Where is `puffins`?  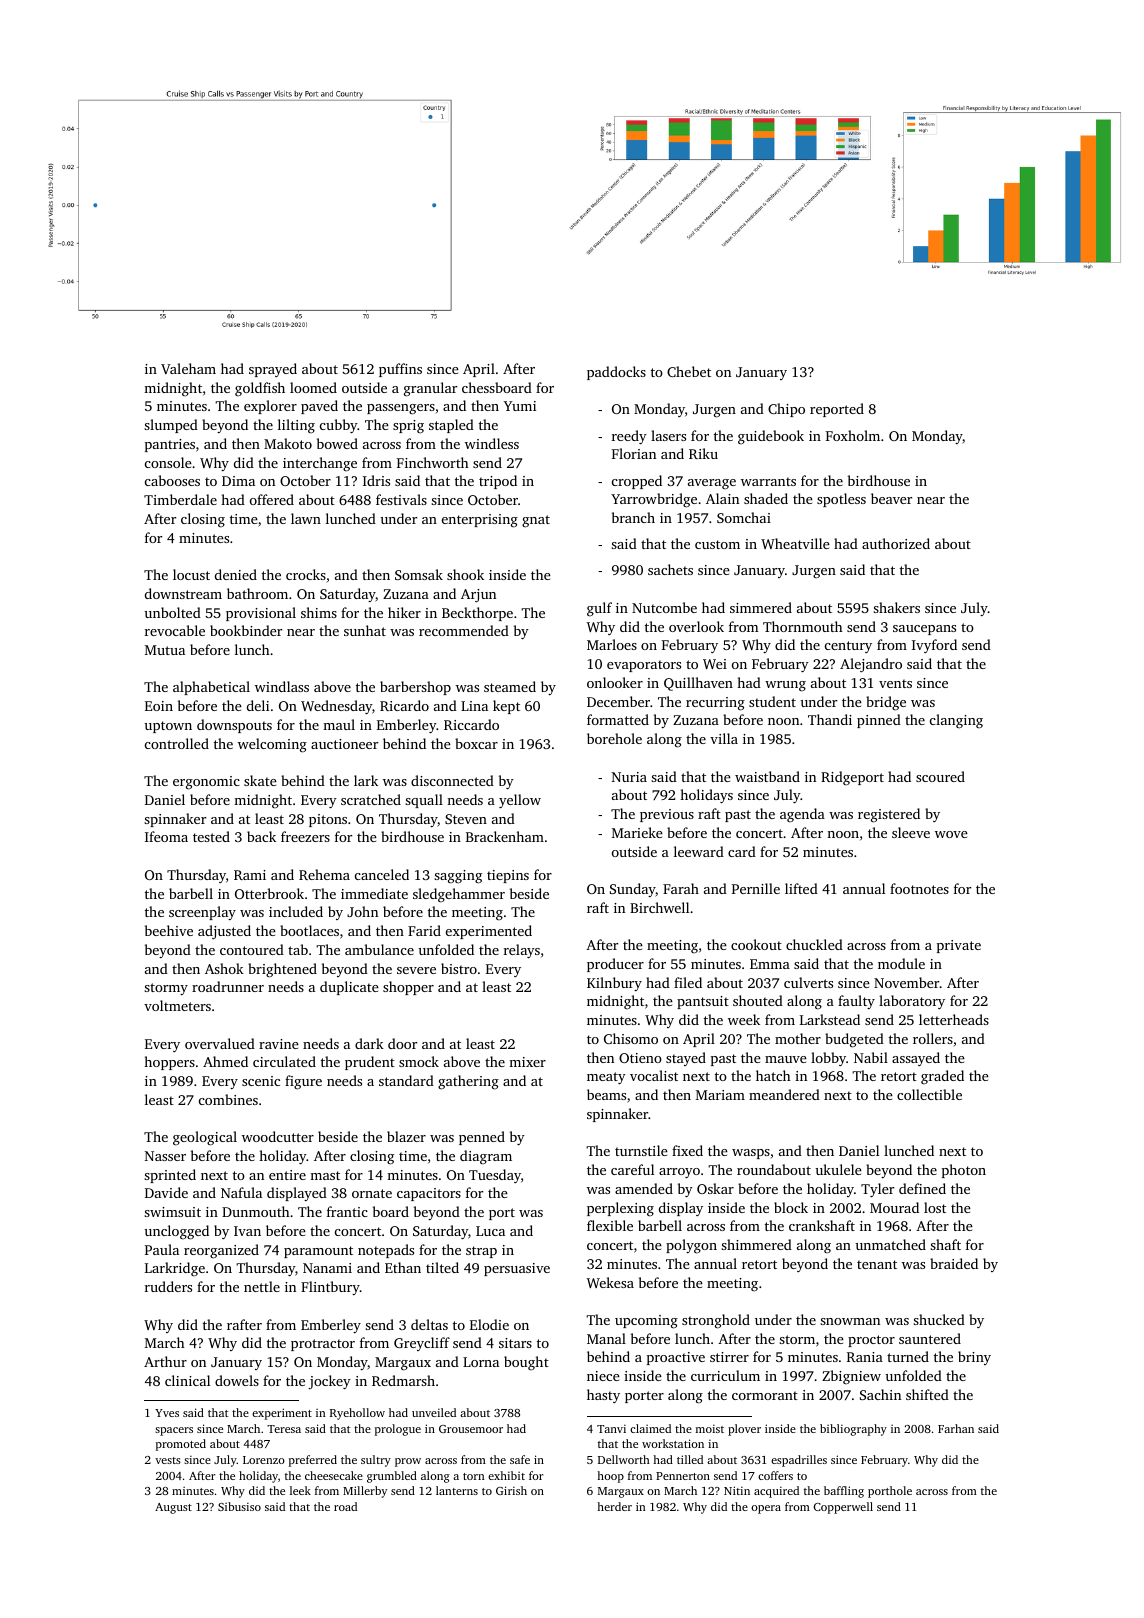
puffins is located at coordinates (400, 370).
